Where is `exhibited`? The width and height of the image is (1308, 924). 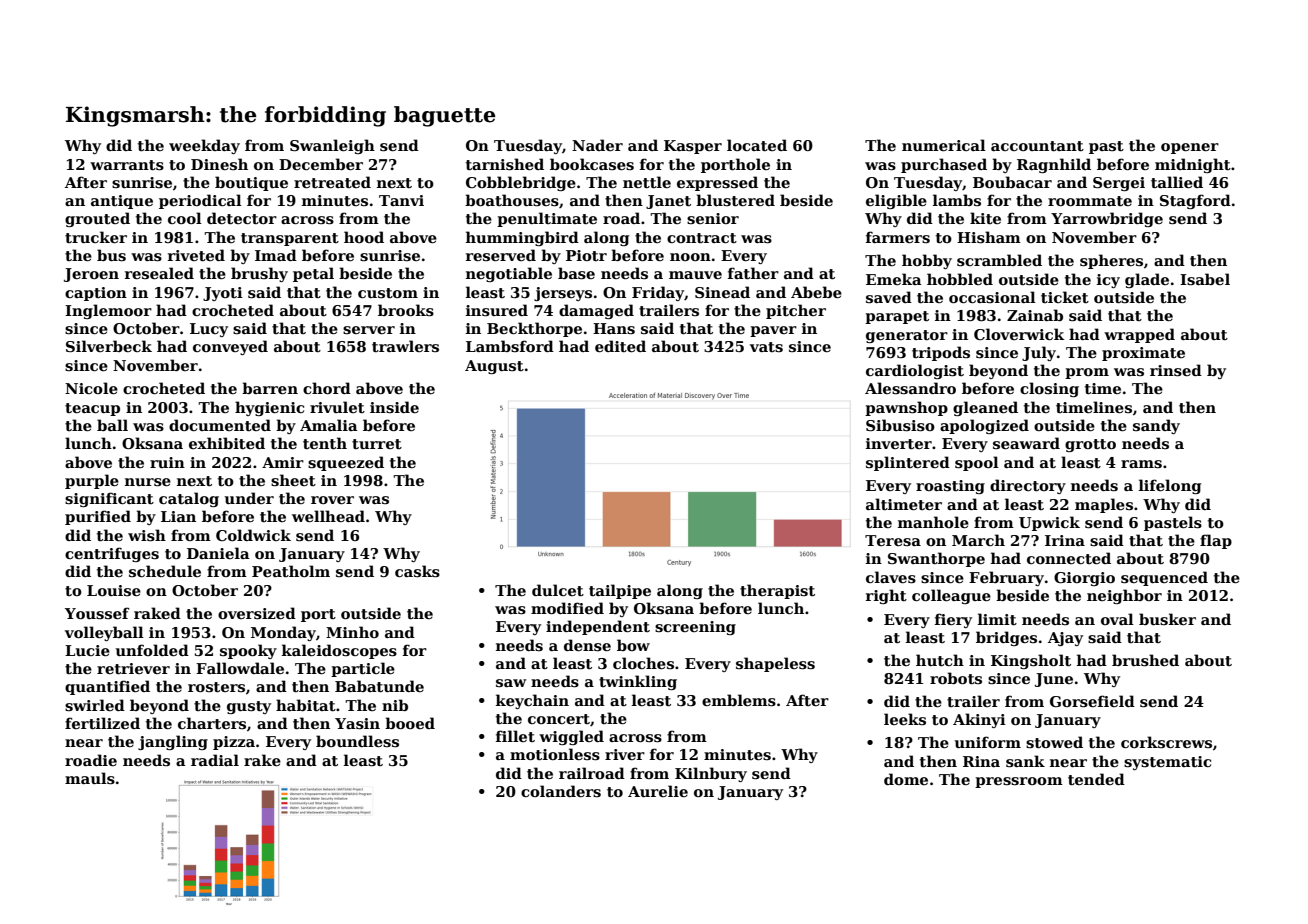 exhibited is located at coordinates (227, 443).
